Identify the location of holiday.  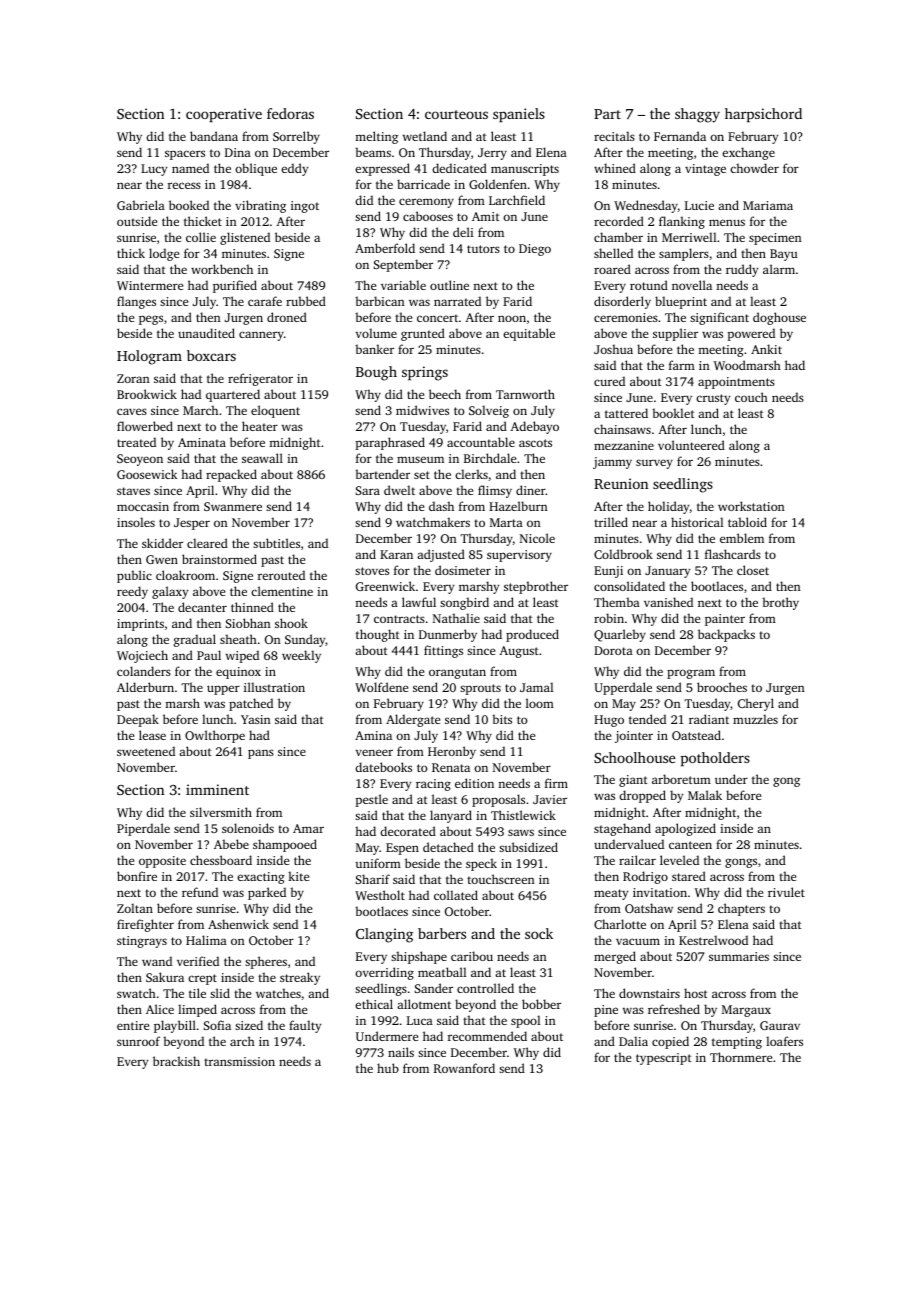
(668, 507).
